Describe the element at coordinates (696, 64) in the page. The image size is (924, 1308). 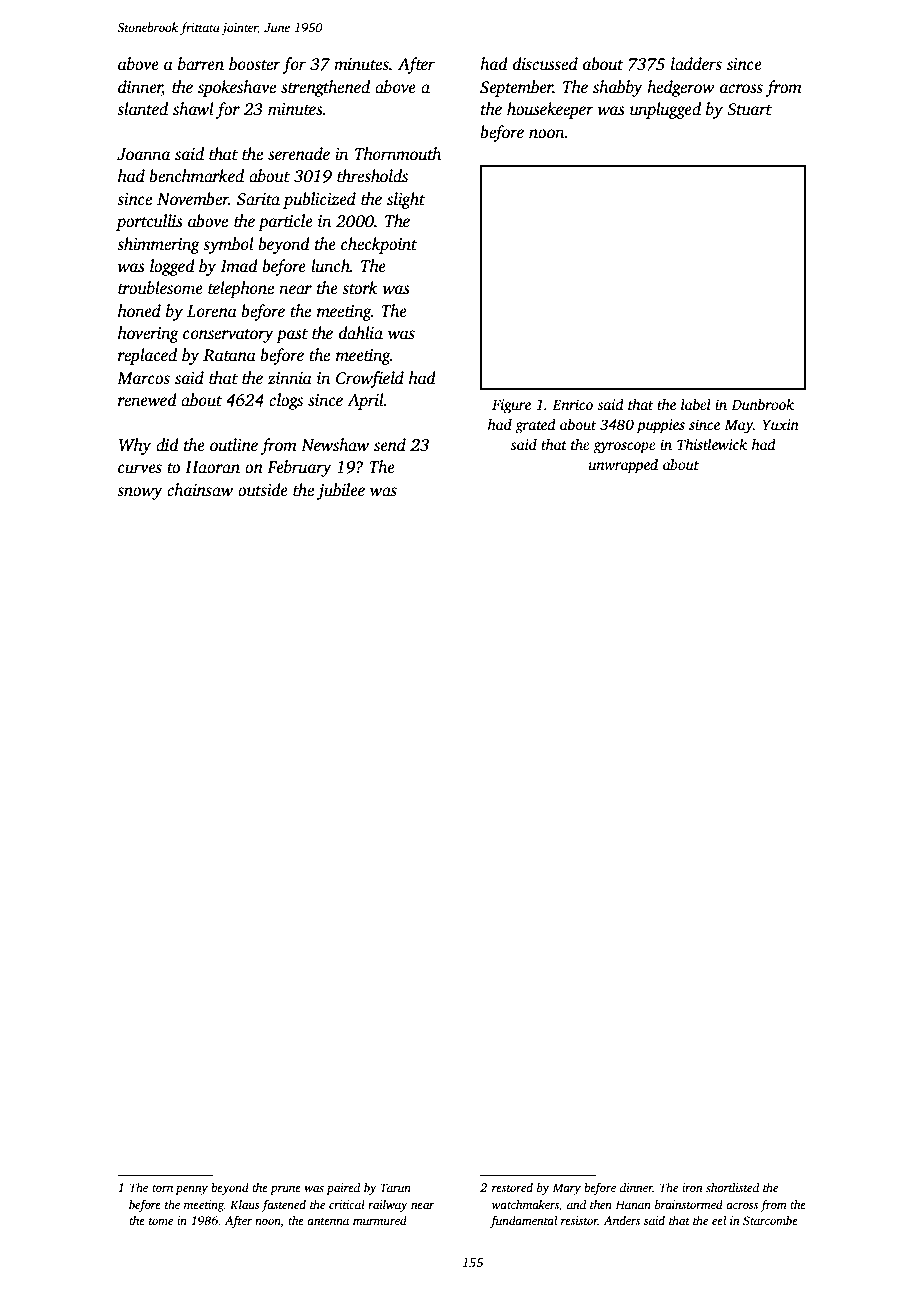
I see `ladders` at that location.
